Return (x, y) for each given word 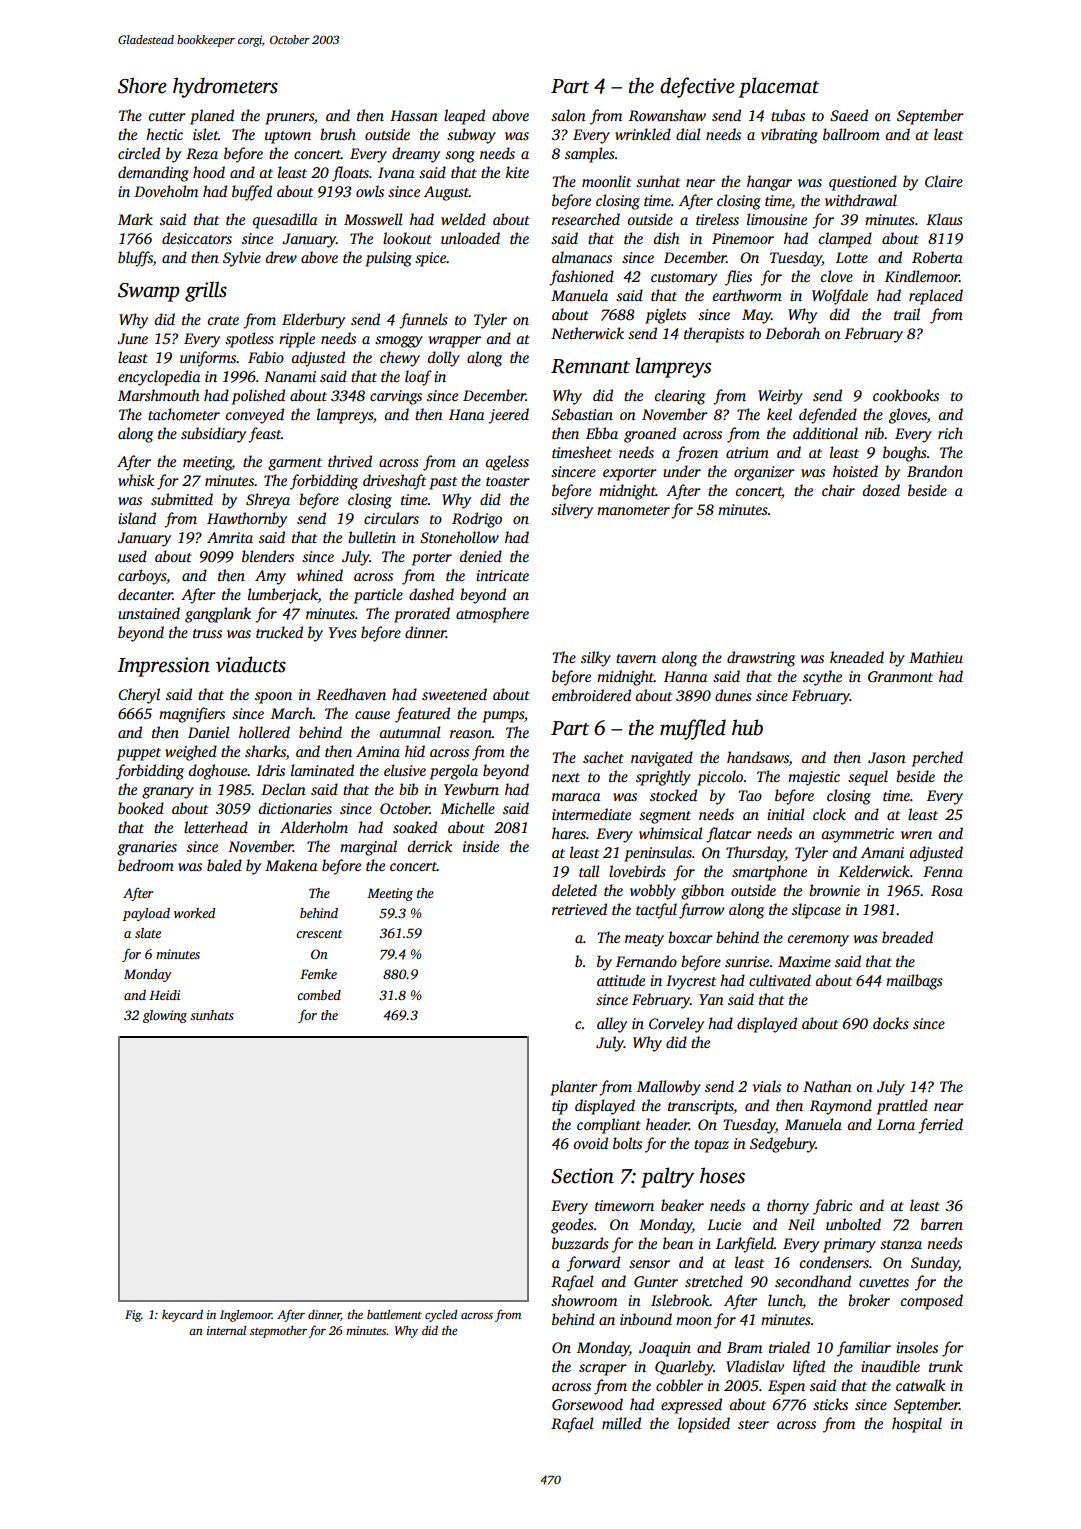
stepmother (278, 1332)
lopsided (704, 1425)
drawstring (761, 659)
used (132, 556)
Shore (142, 85)
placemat (779, 87)
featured (422, 715)
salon (568, 115)
